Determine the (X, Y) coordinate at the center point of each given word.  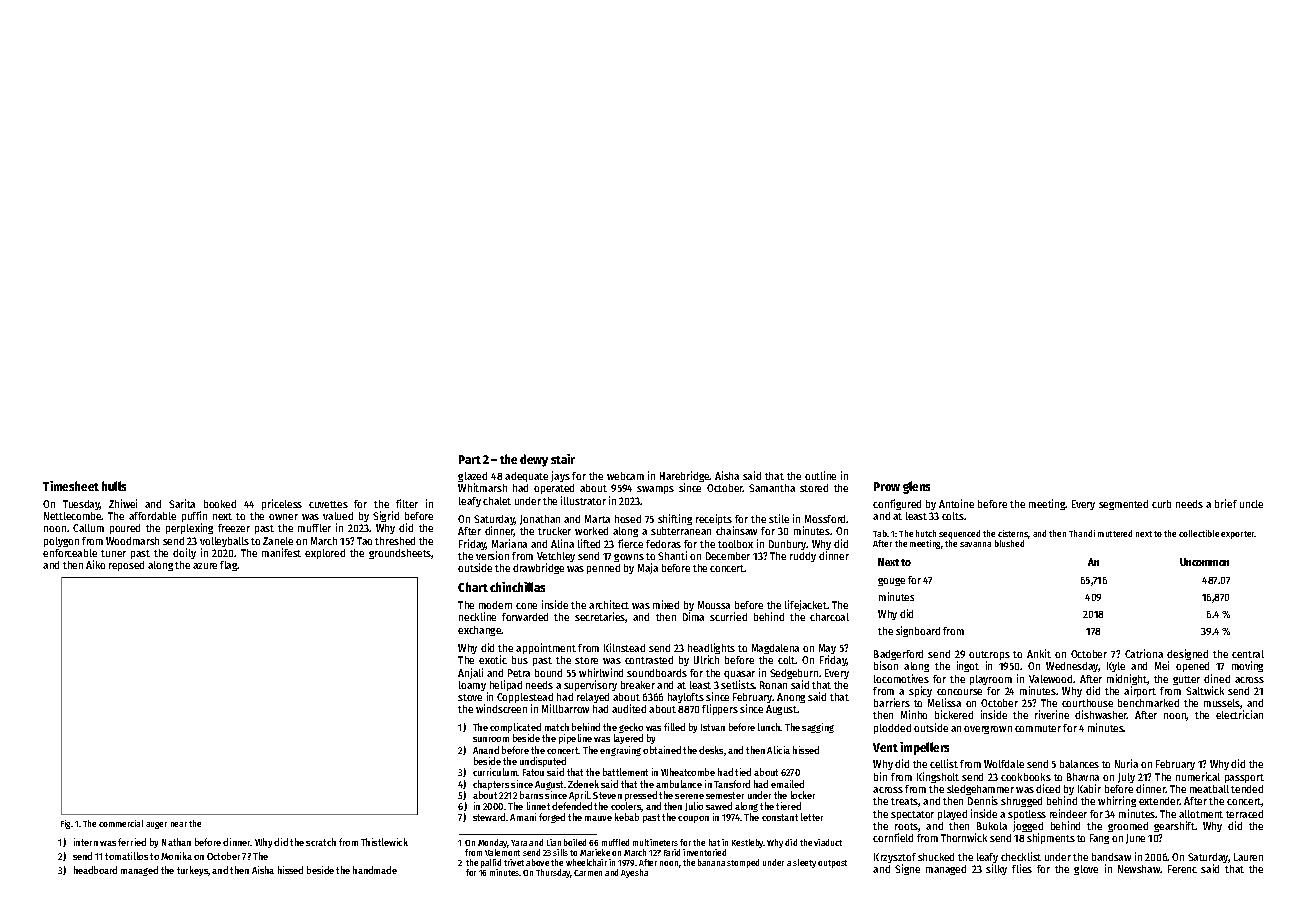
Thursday (553, 873)
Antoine (956, 503)
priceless (282, 504)
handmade (375, 870)
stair (563, 459)
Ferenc (1182, 869)
